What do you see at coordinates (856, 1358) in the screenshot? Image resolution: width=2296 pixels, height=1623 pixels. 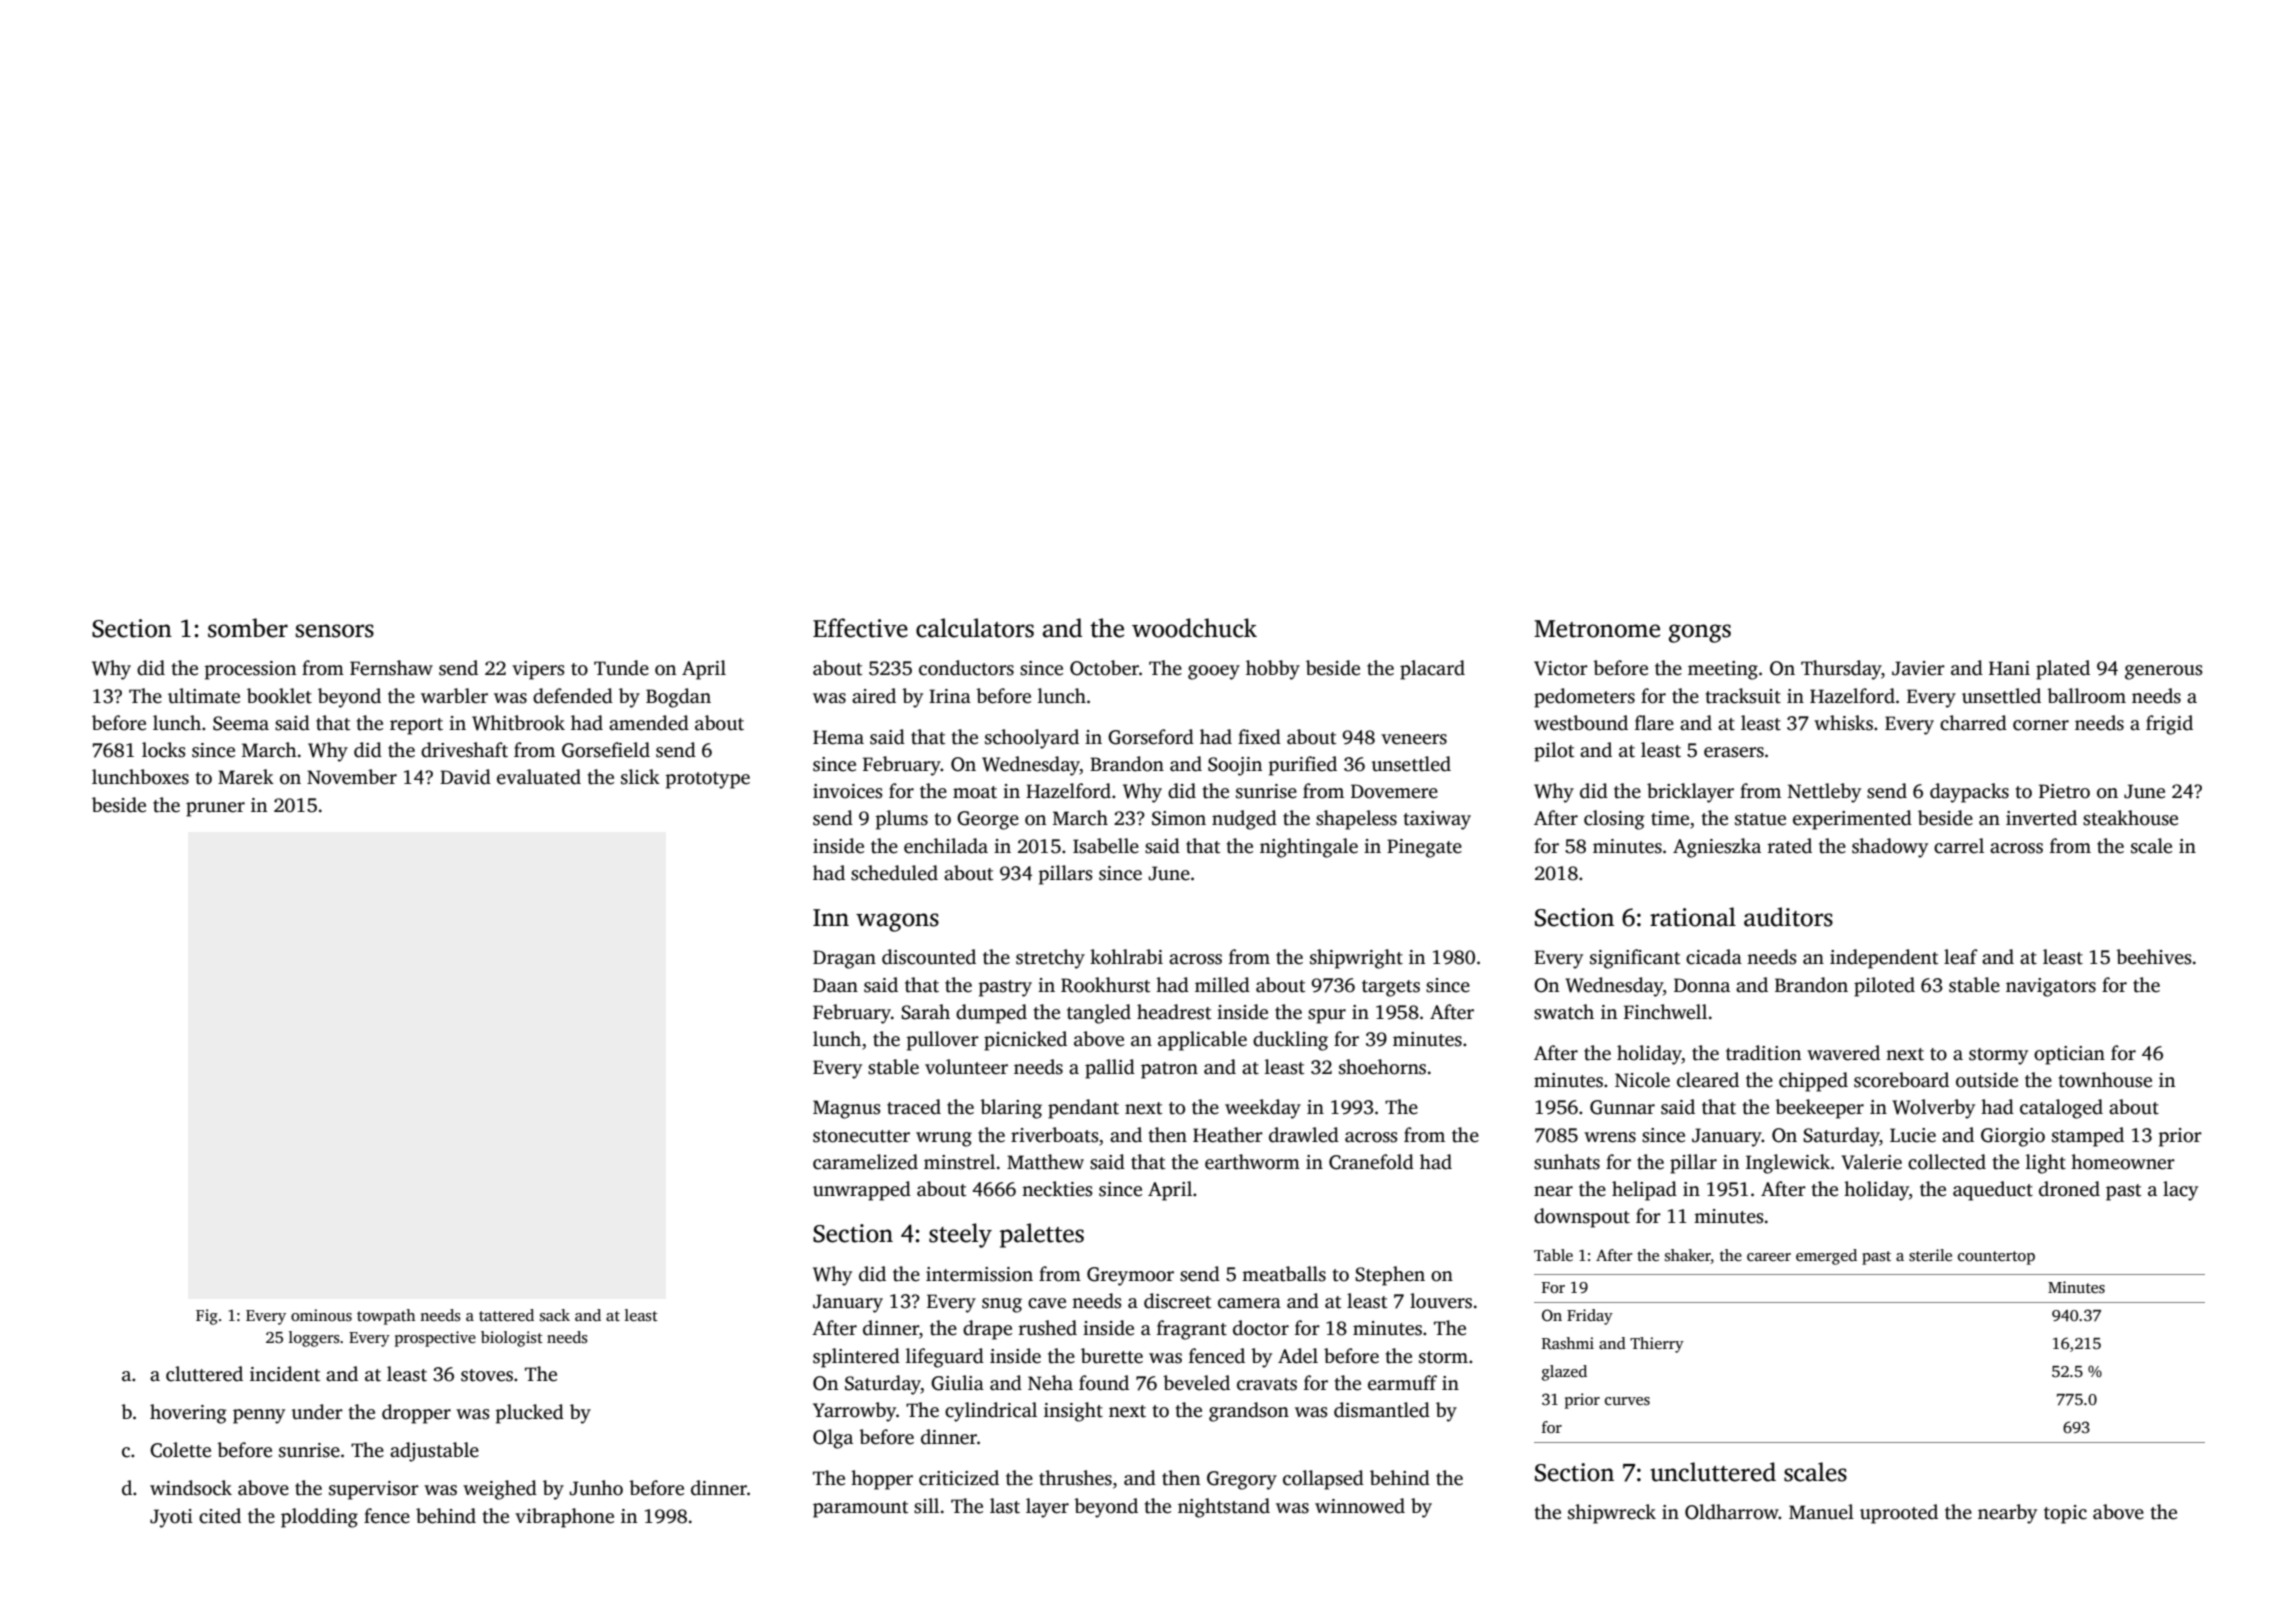 I see `splintered` at bounding box center [856, 1358].
